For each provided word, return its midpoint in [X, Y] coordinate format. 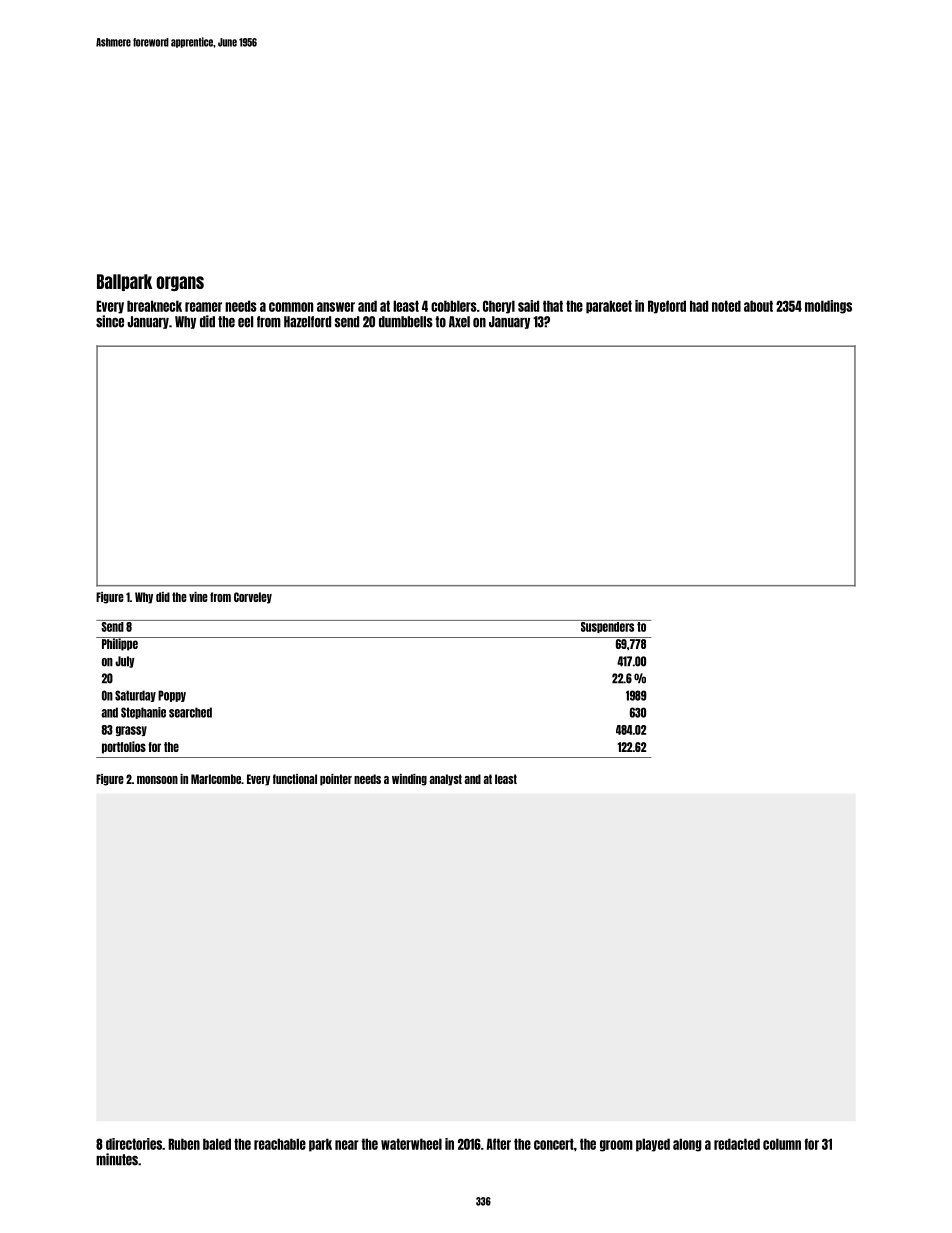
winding [409, 780]
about [758, 306]
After [499, 1144]
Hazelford [307, 322]
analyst [445, 780]
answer [336, 307]
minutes [117, 1159]
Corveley [253, 598]
